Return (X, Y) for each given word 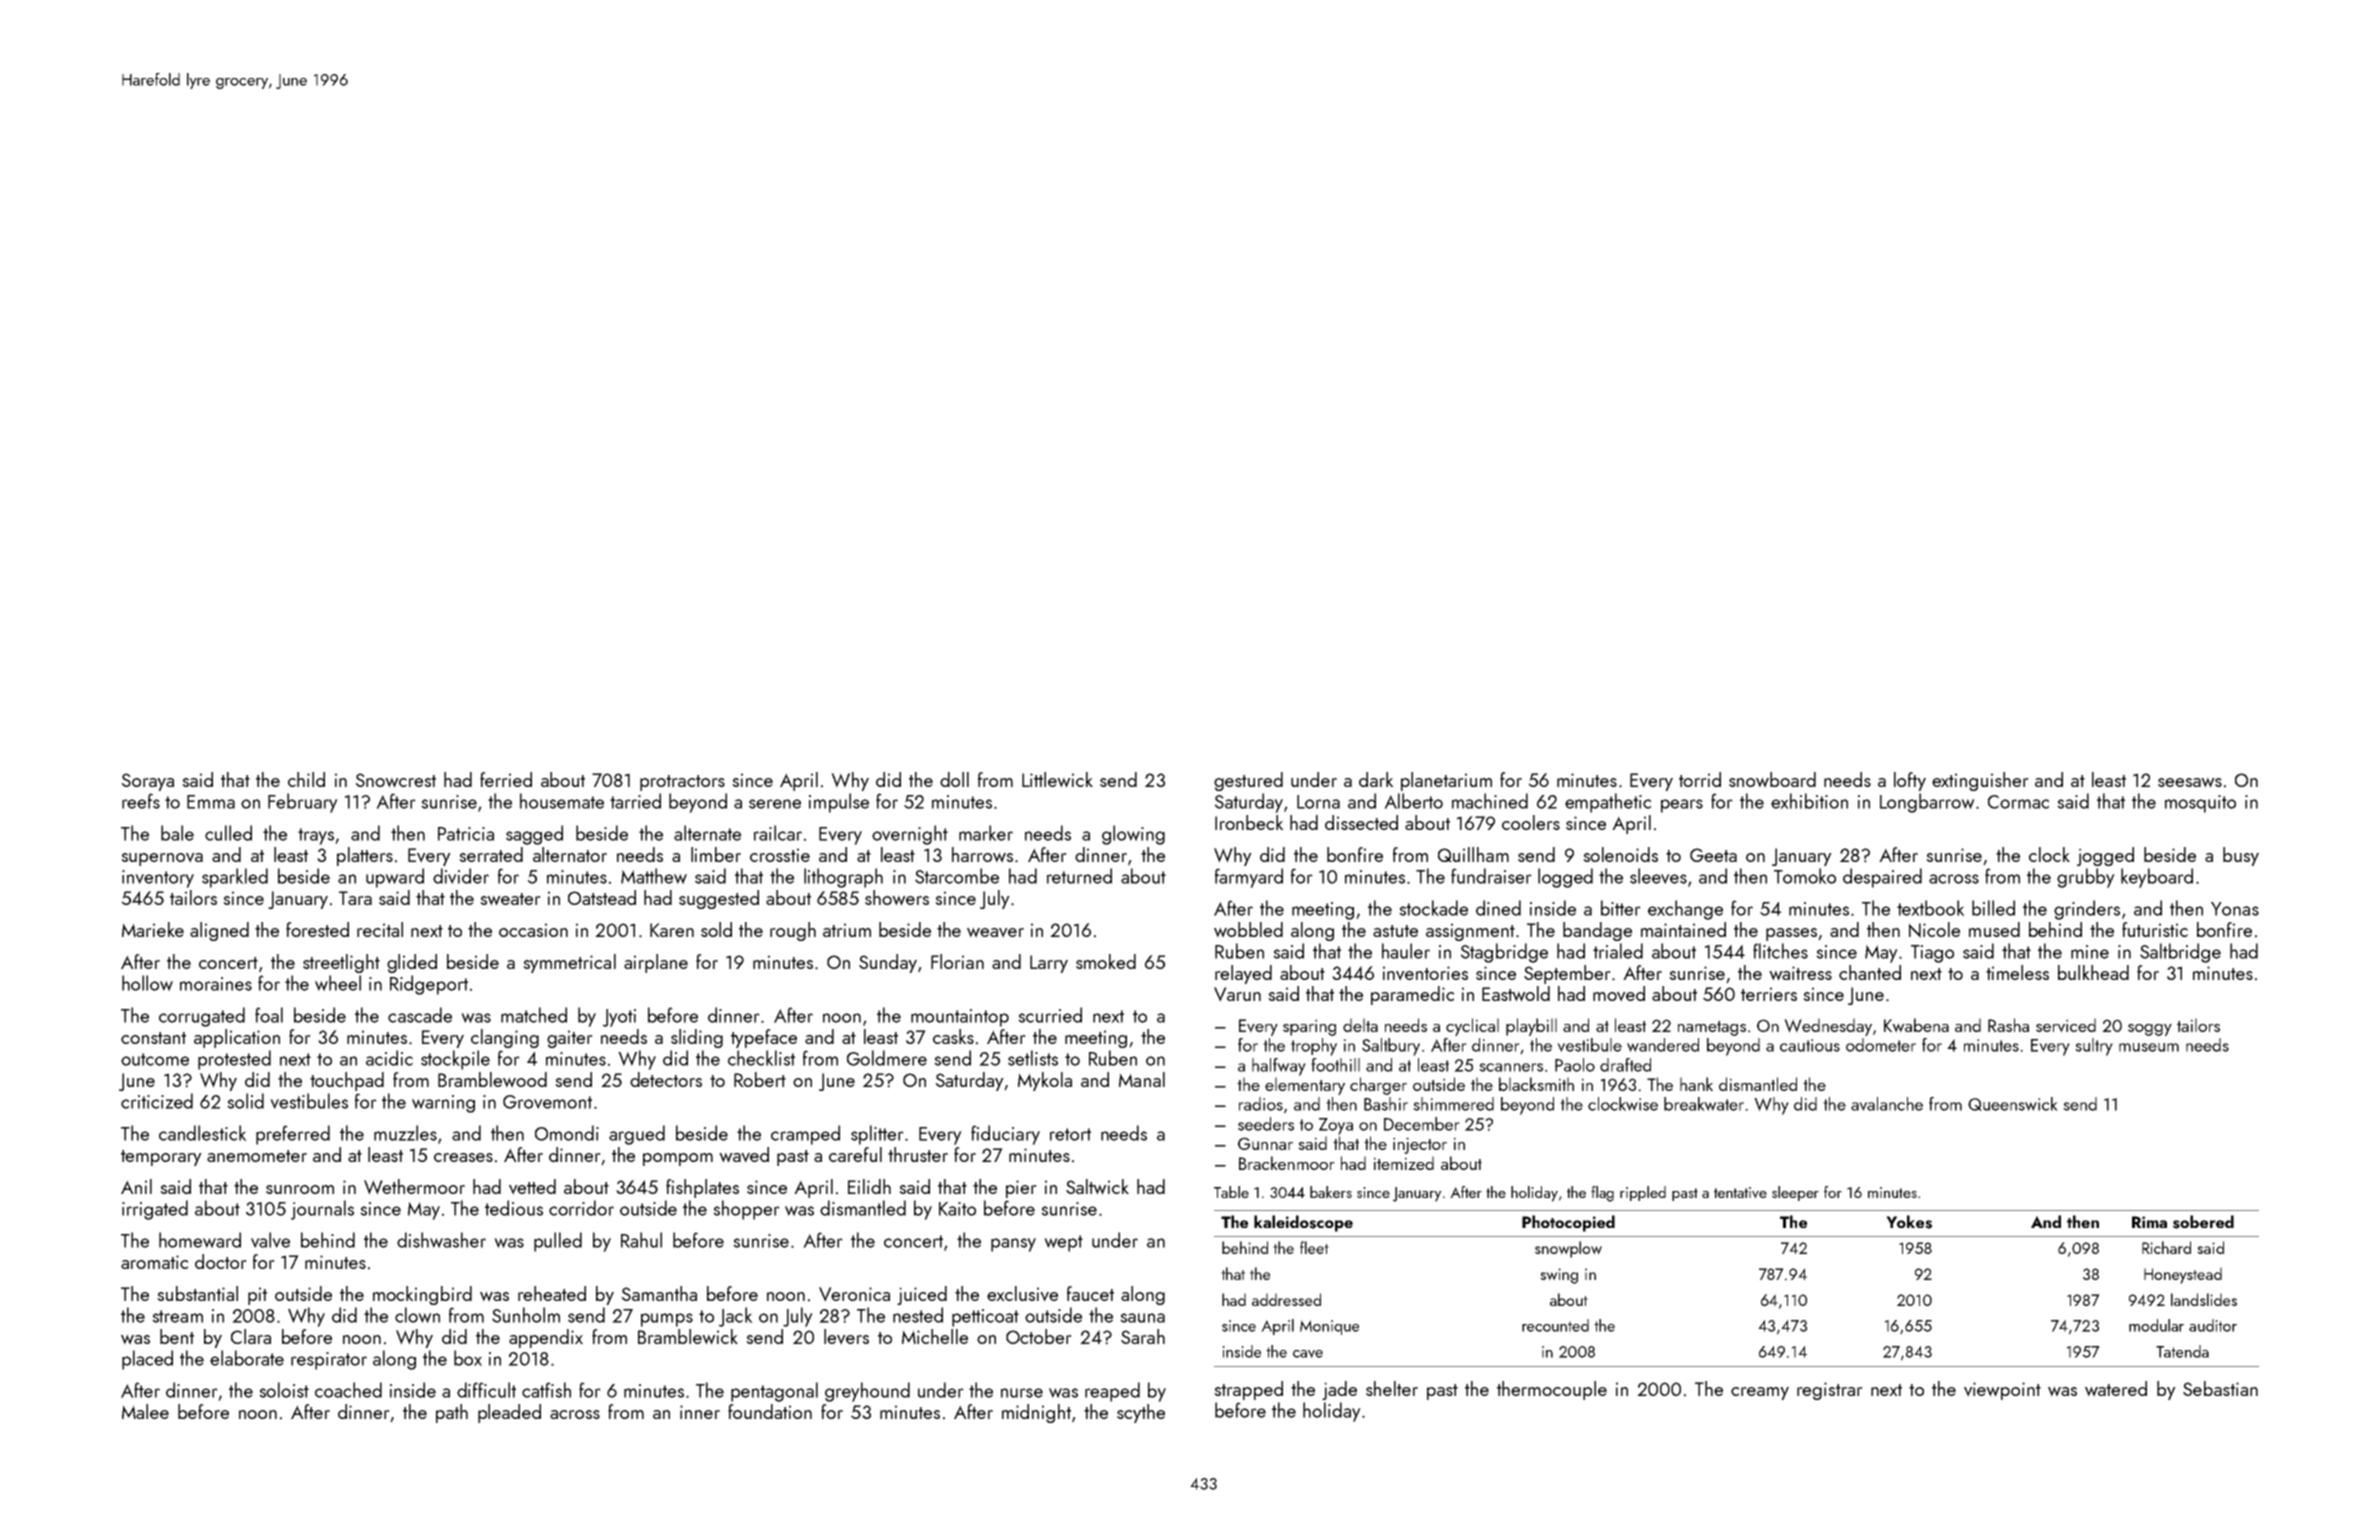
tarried (635, 801)
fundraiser (1491, 876)
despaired (1882, 878)
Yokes (1909, 1222)
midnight (1036, 1413)
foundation (770, 1411)
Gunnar (1265, 1143)
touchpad (347, 1081)
